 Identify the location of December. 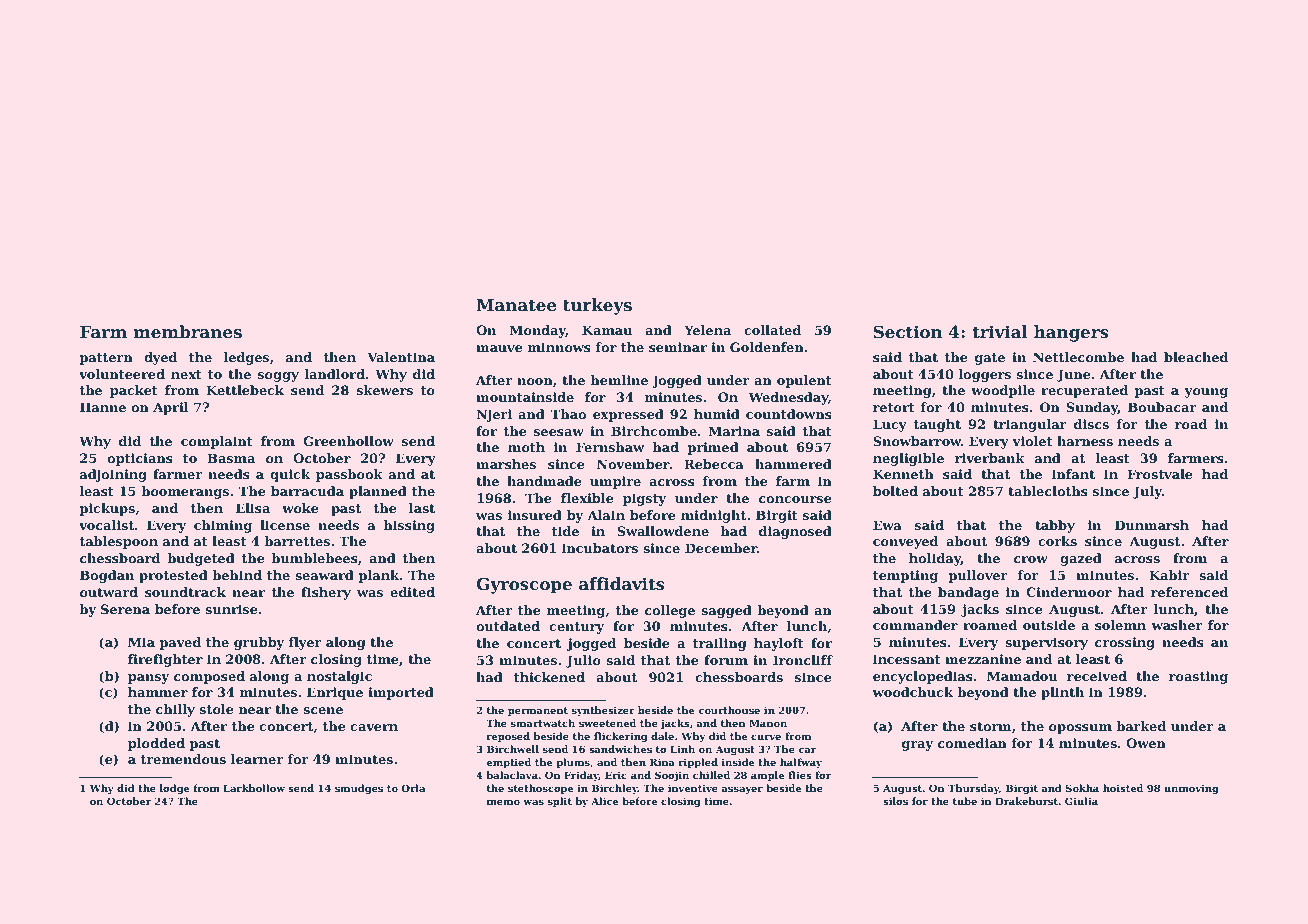
(721, 548).
